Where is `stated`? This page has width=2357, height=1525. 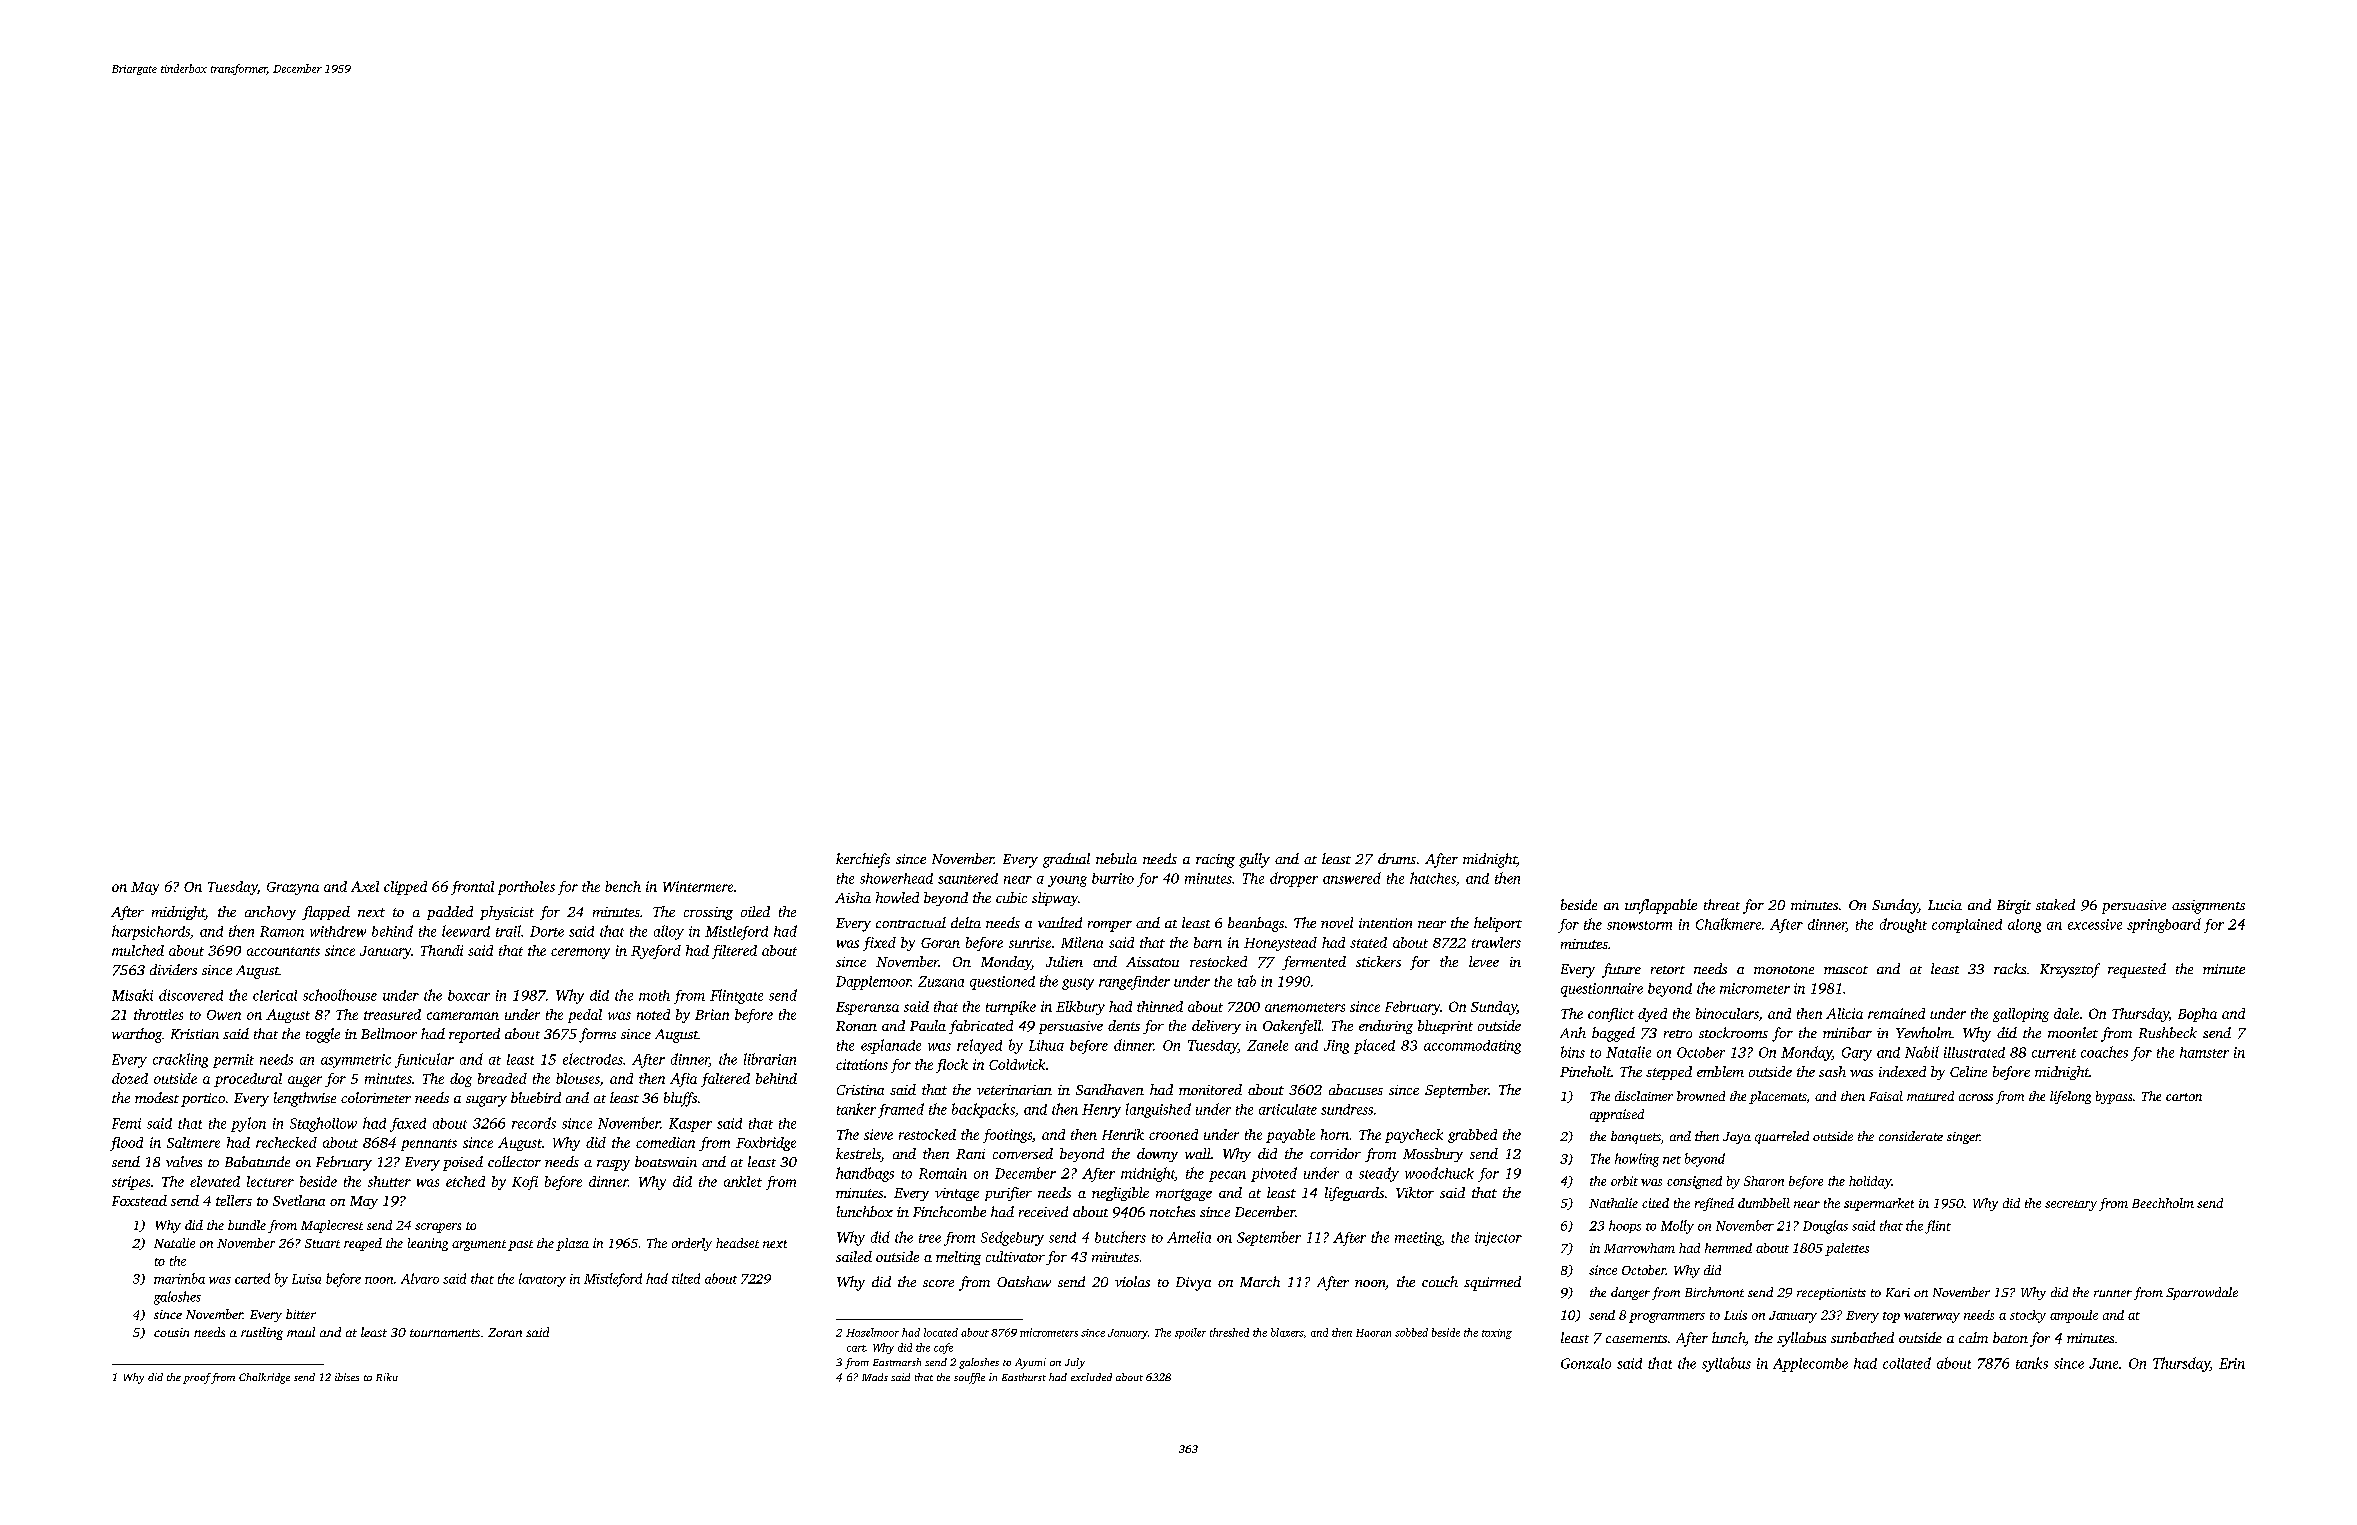 stated is located at coordinates (1368, 942).
